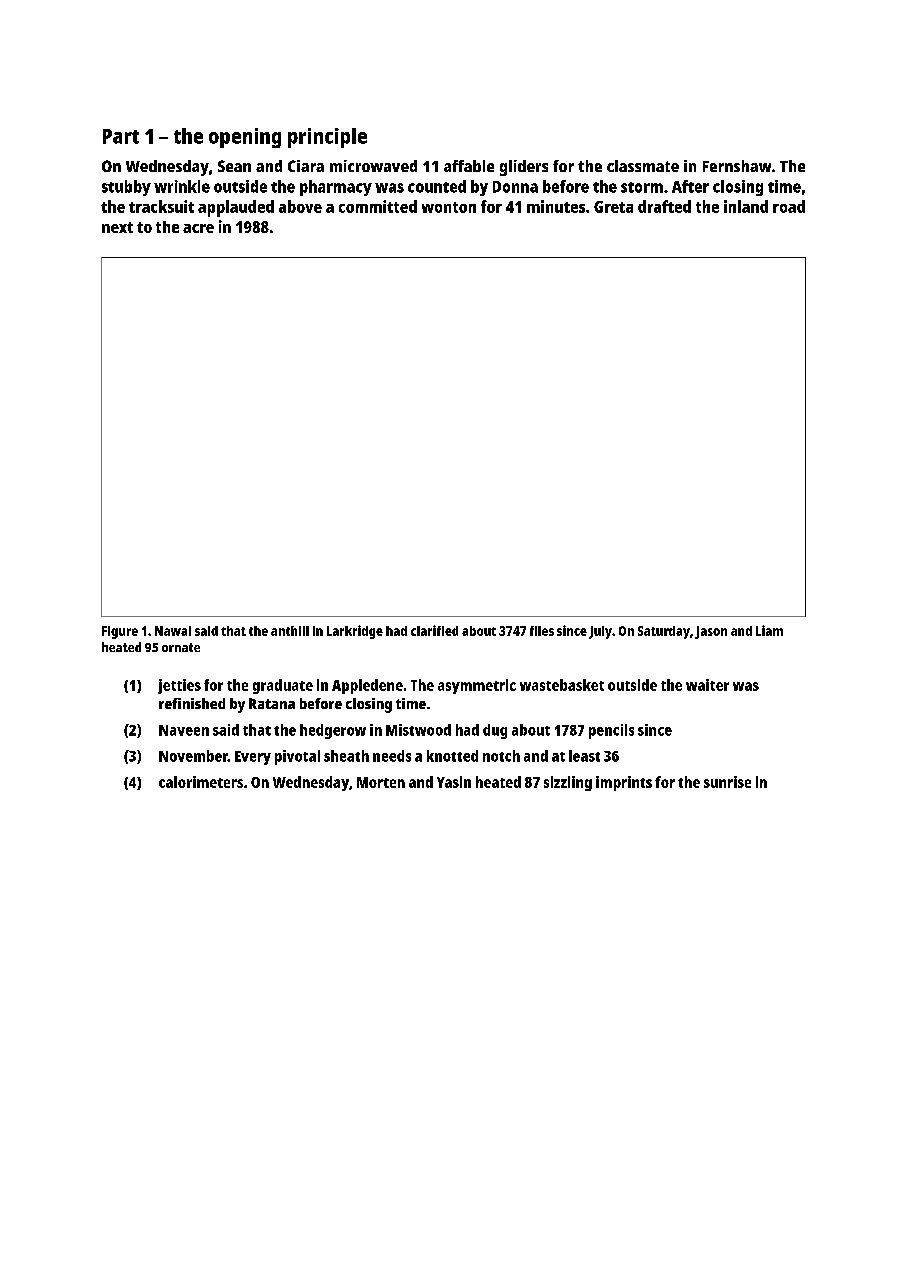  What do you see at coordinates (198, 228) in the screenshot?
I see `acre` at bounding box center [198, 228].
